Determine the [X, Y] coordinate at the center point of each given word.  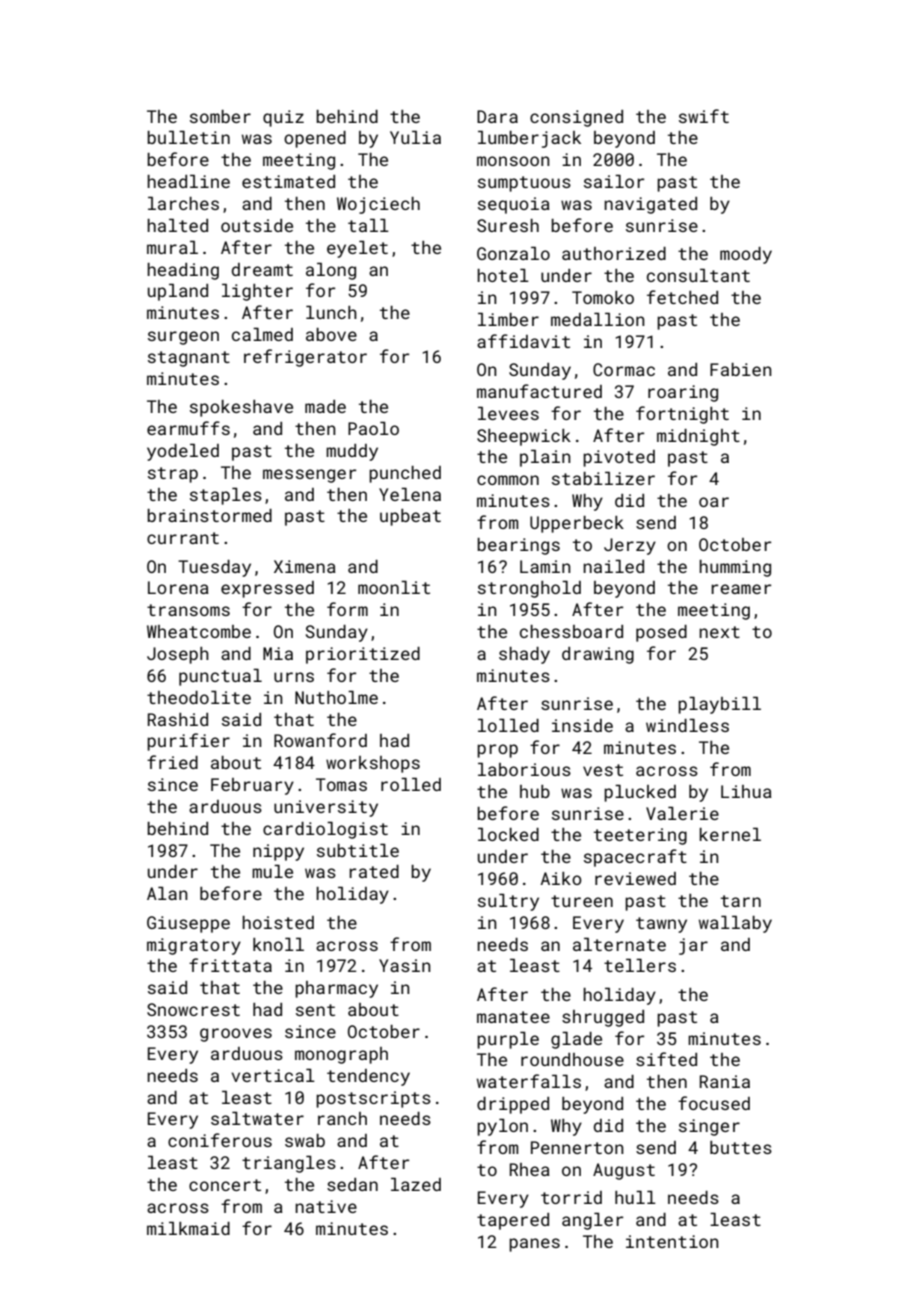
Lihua [746, 791]
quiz [283, 118]
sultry [508, 902]
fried [172, 762]
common [508, 480]
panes [534, 1245]
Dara [497, 116]
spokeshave [241, 408]
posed [661, 633]
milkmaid [188, 1228]
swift [704, 116]
